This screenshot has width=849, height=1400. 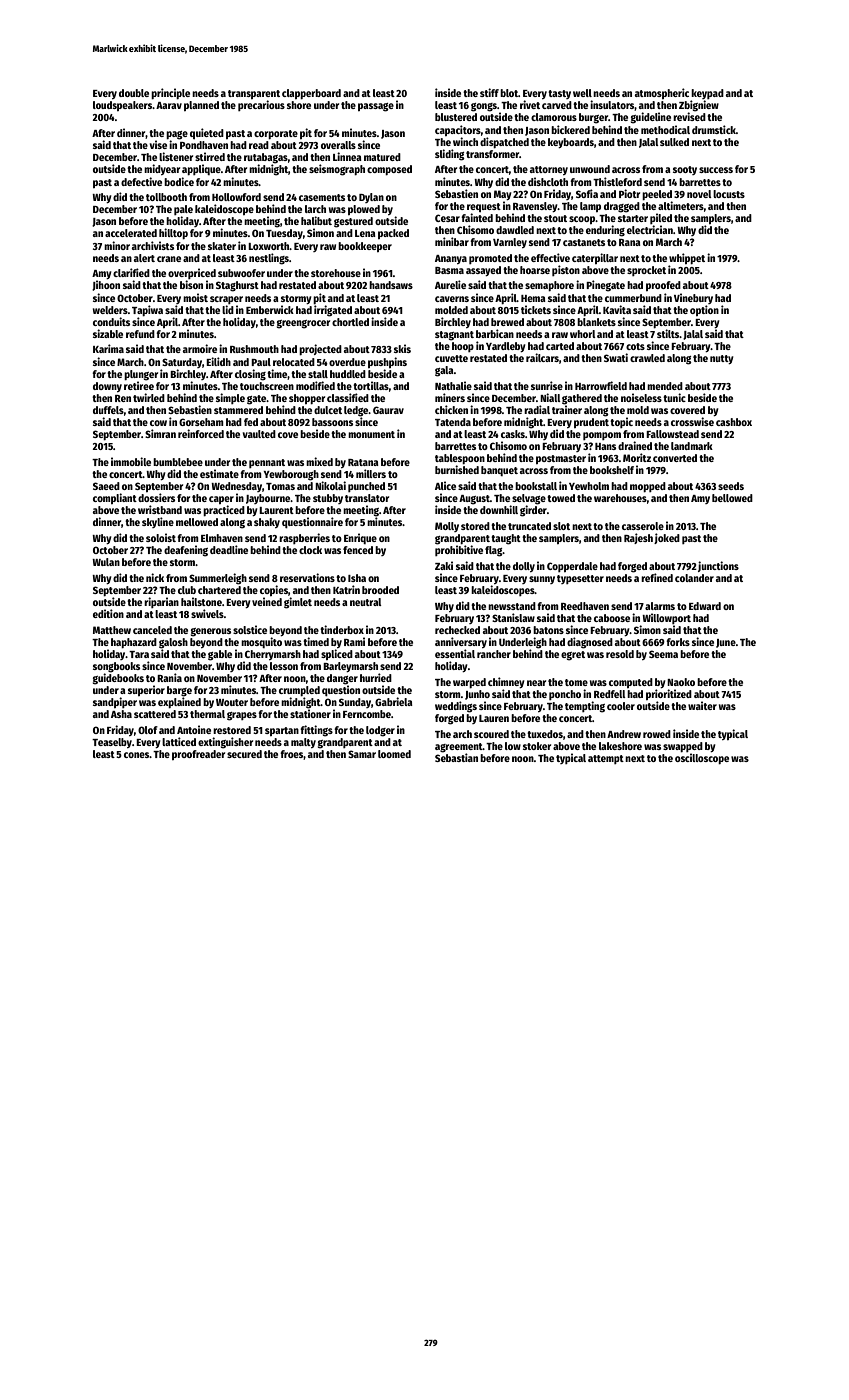 I want to click on cashbox, so click(x=734, y=422).
